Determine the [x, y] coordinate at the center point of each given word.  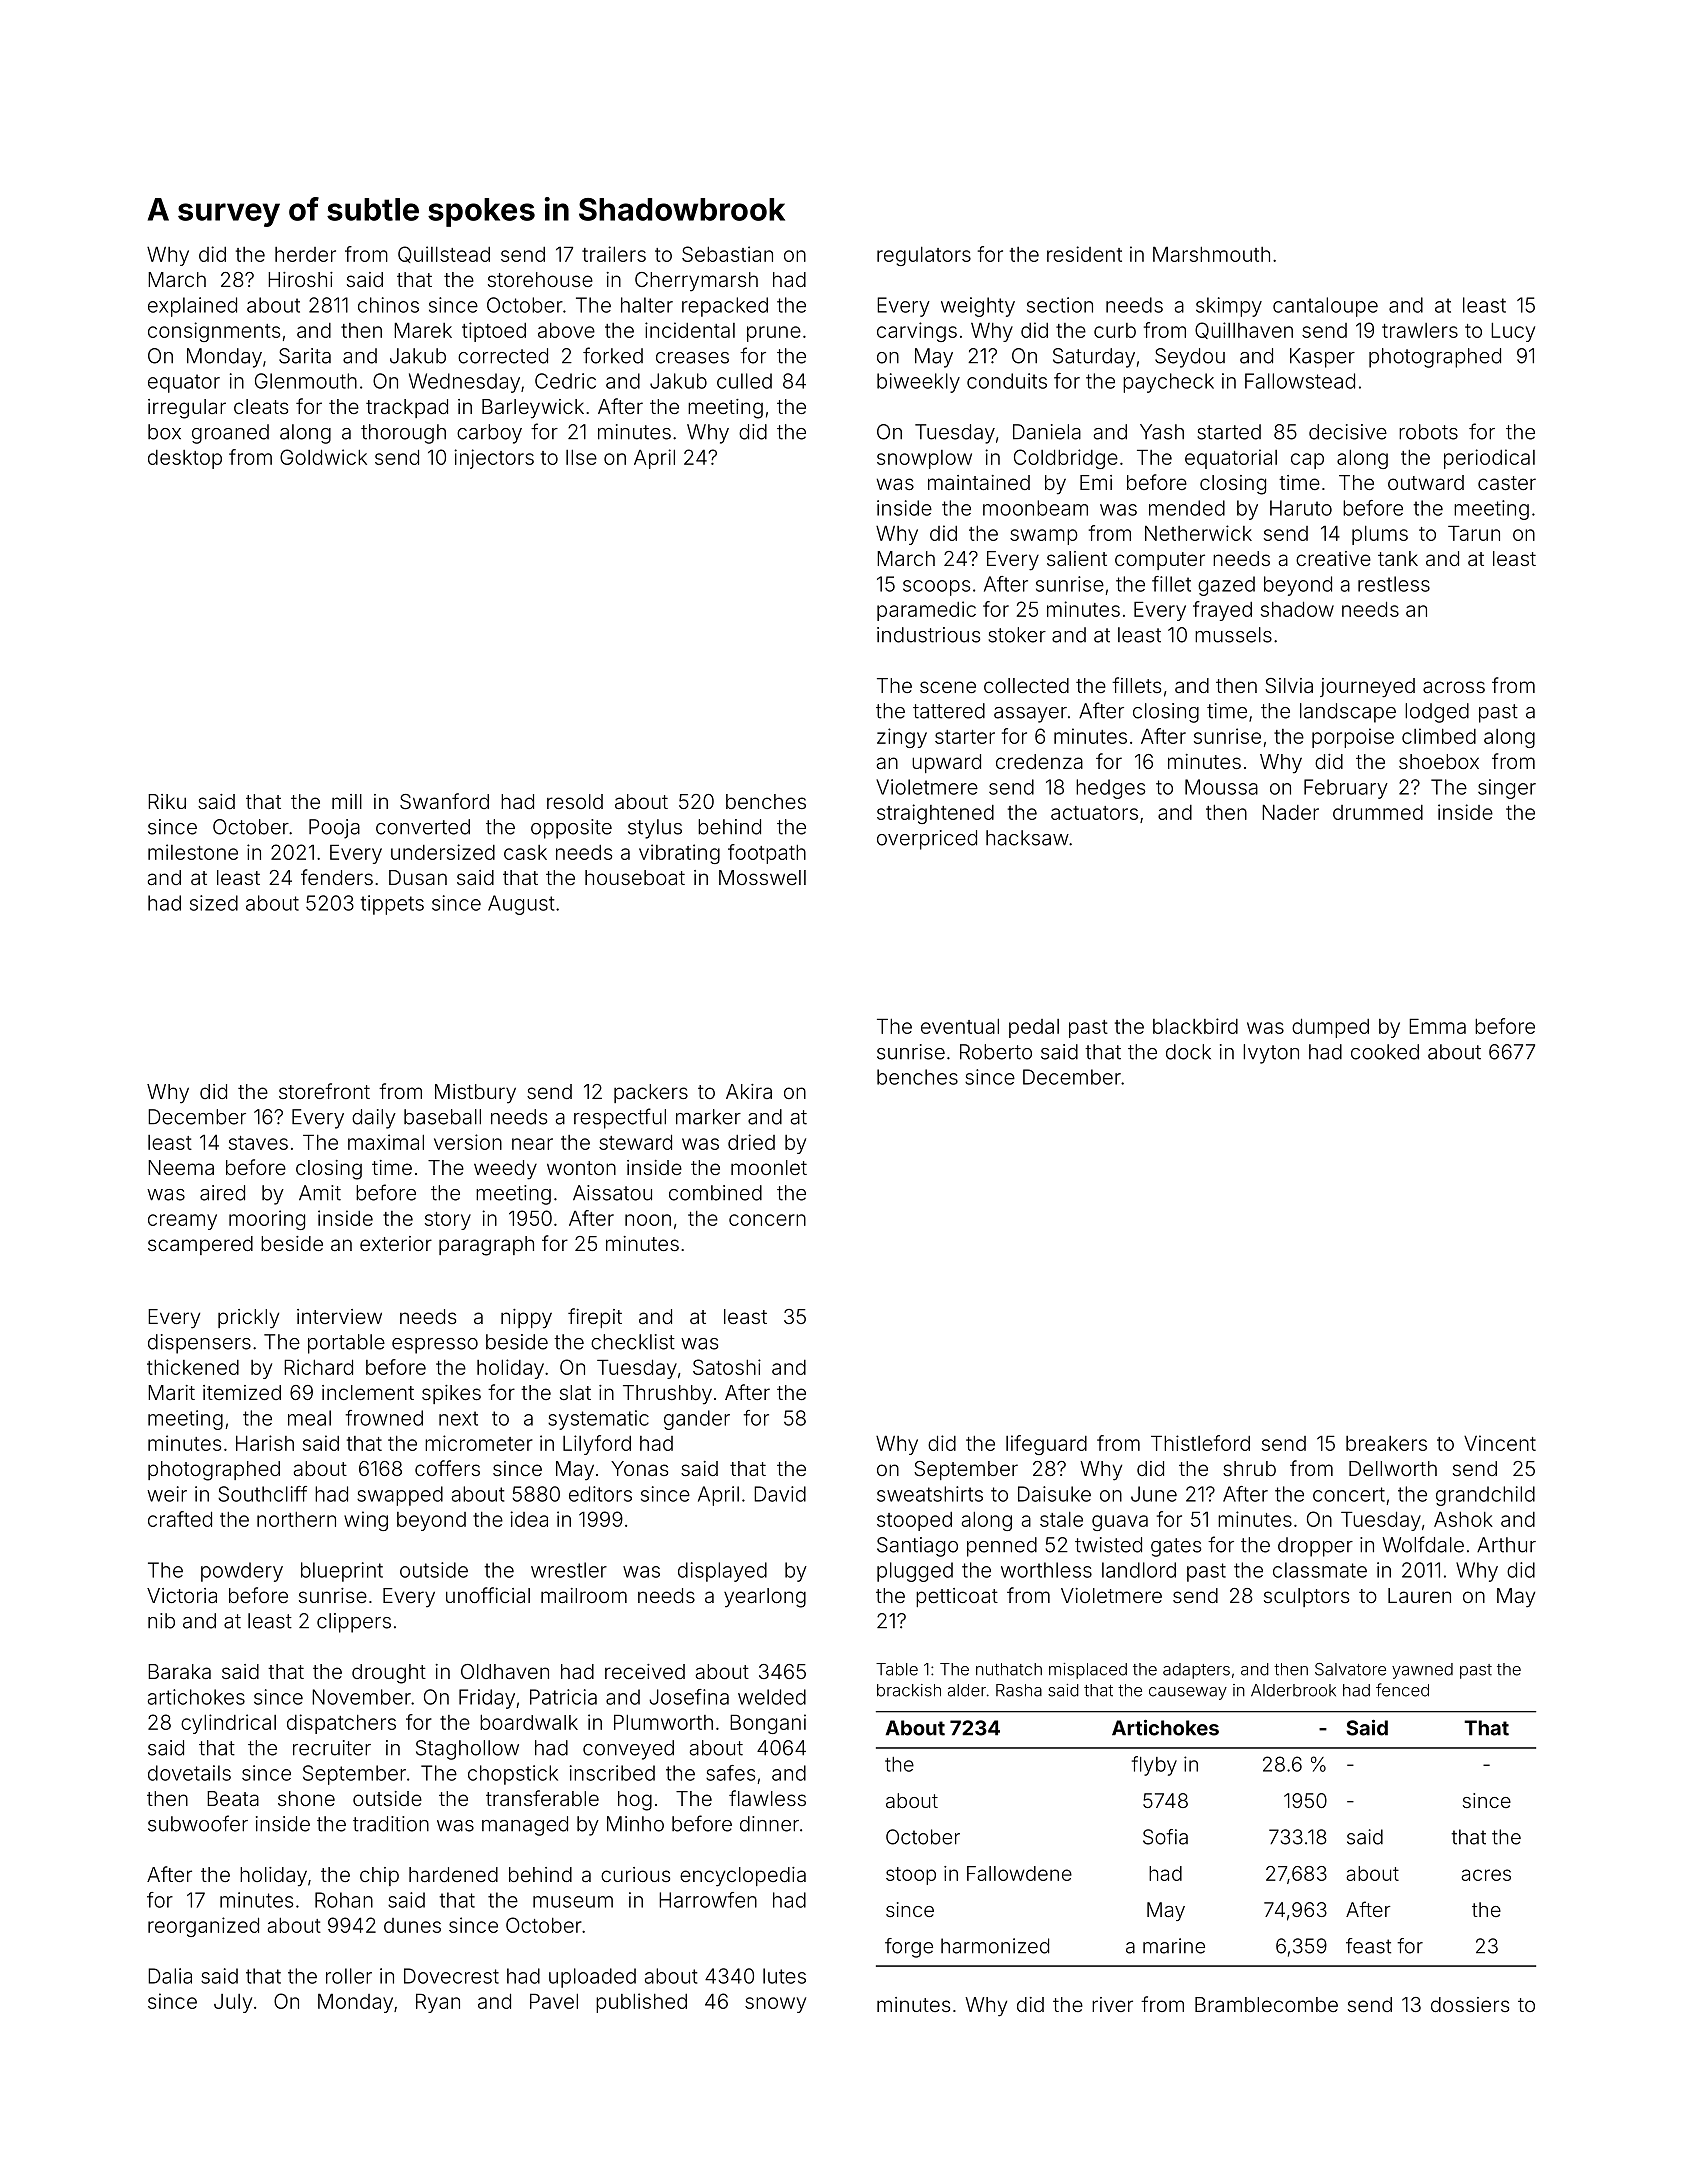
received [645, 1671]
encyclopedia [743, 1877]
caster [1507, 483]
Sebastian [727, 254]
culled [744, 381]
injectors [494, 459]
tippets [392, 905]
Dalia [170, 1976]
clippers [354, 1623]
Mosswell [762, 877]
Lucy [1513, 332]
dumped [1330, 1028]
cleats [261, 406]
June [1154, 1494]
